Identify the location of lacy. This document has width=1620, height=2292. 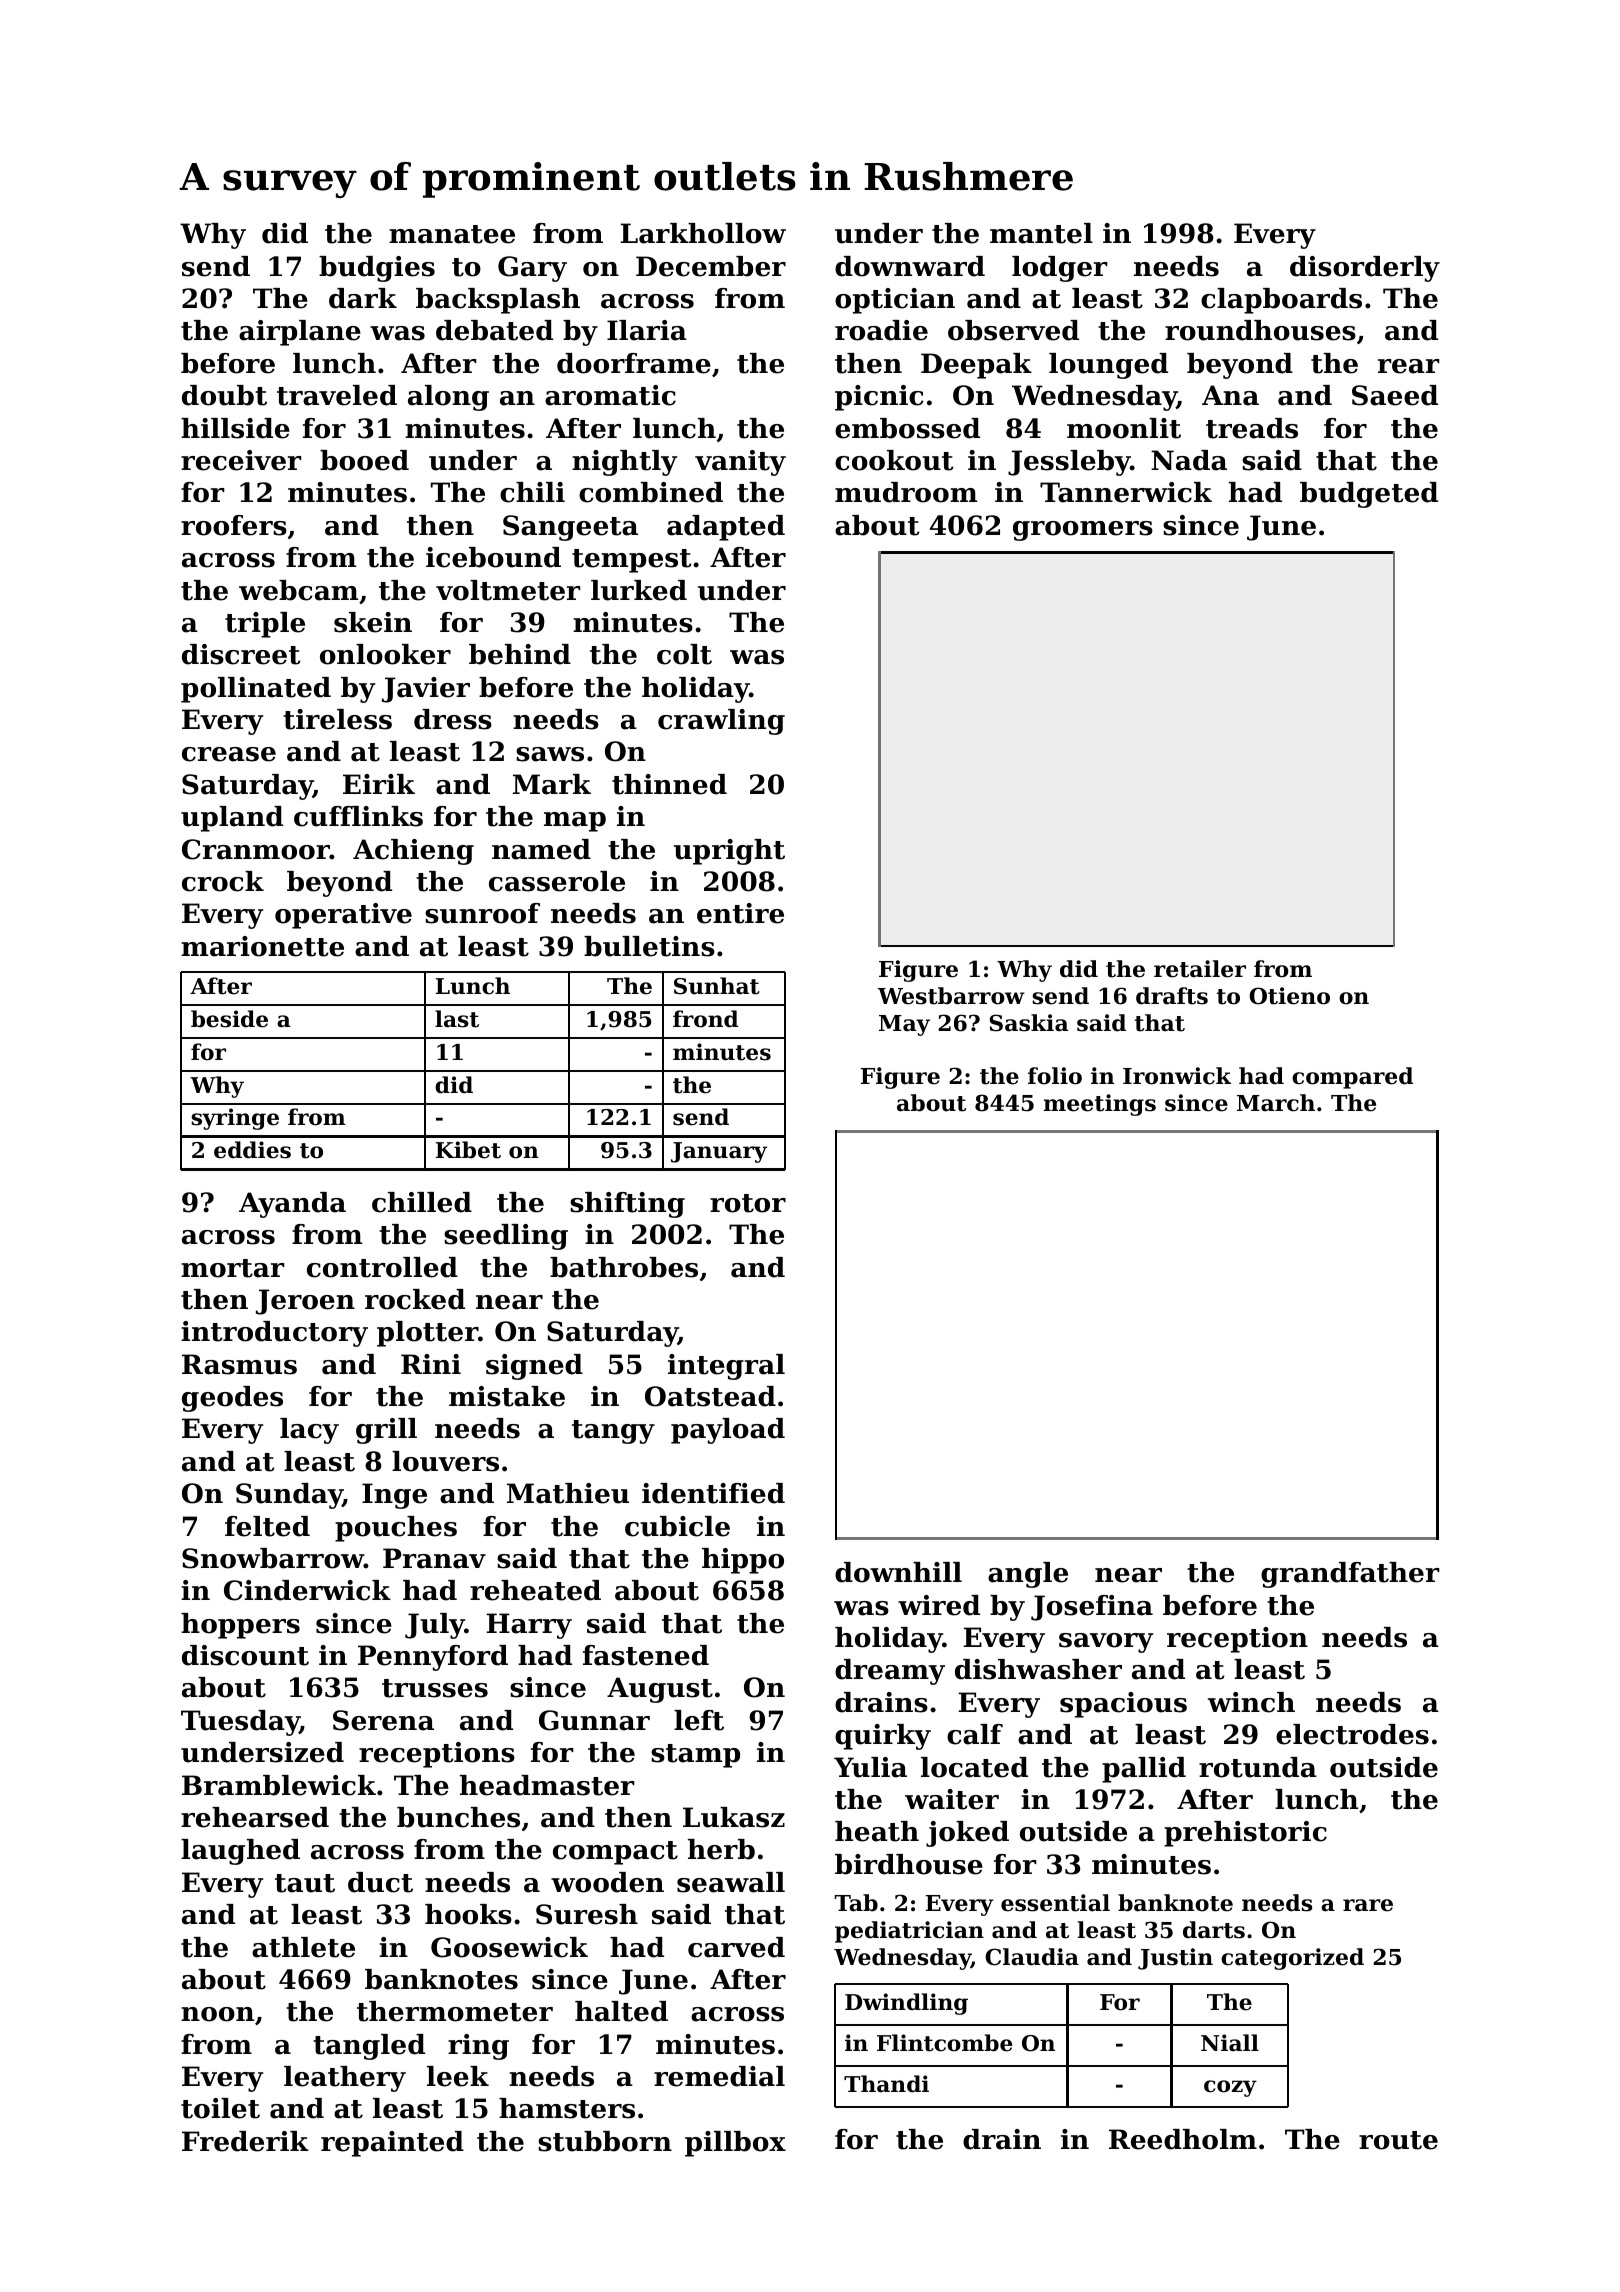
(309, 1431).
